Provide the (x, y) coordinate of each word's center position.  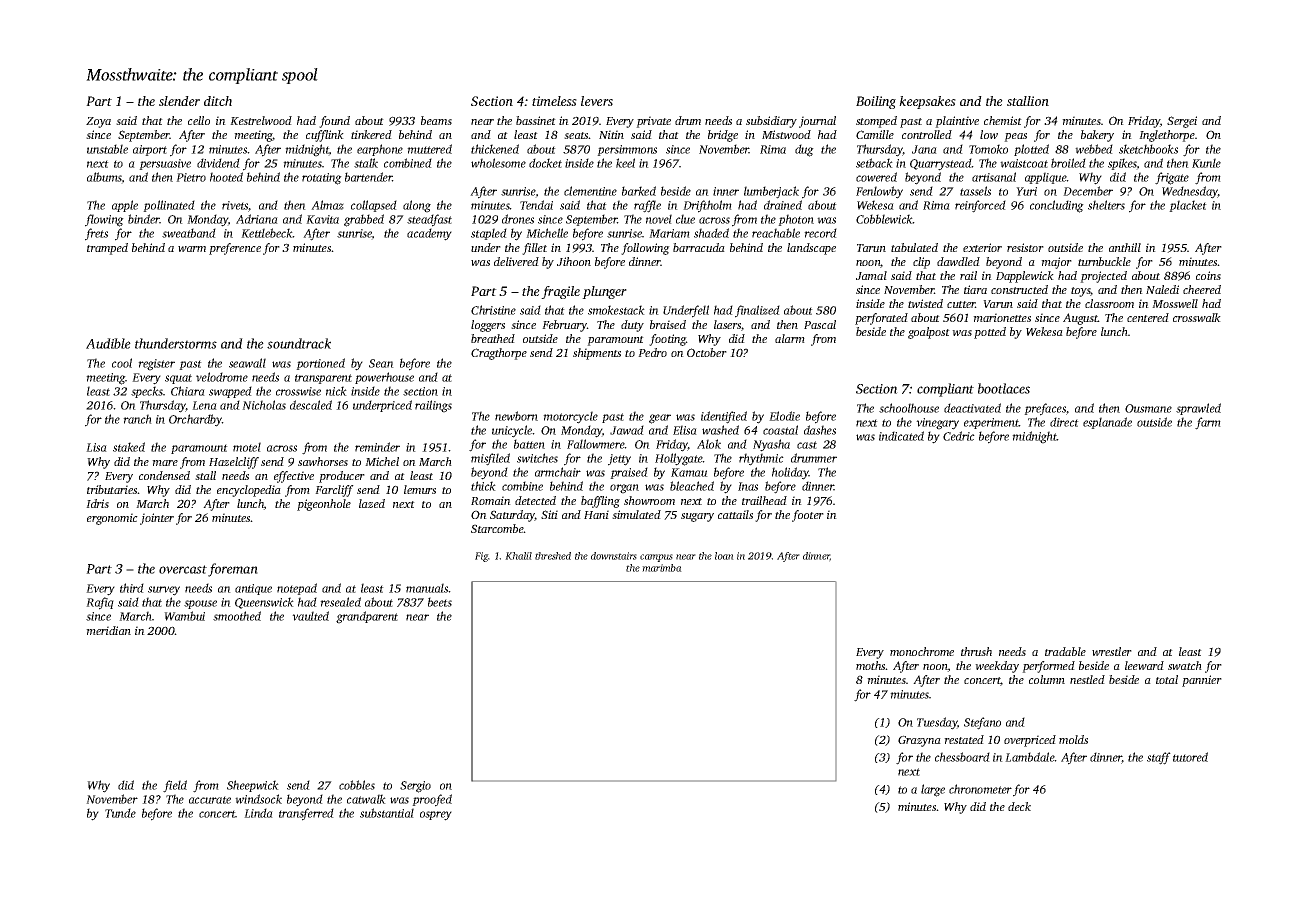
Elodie (784, 416)
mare (165, 463)
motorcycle (570, 417)
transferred (306, 814)
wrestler (1112, 651)
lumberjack (771, 192)
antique (253, 589)
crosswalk (1197, 317)
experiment (991, 423)
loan (724, 556)
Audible (108, 343)
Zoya (98, 122)
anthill (1125, 247)
